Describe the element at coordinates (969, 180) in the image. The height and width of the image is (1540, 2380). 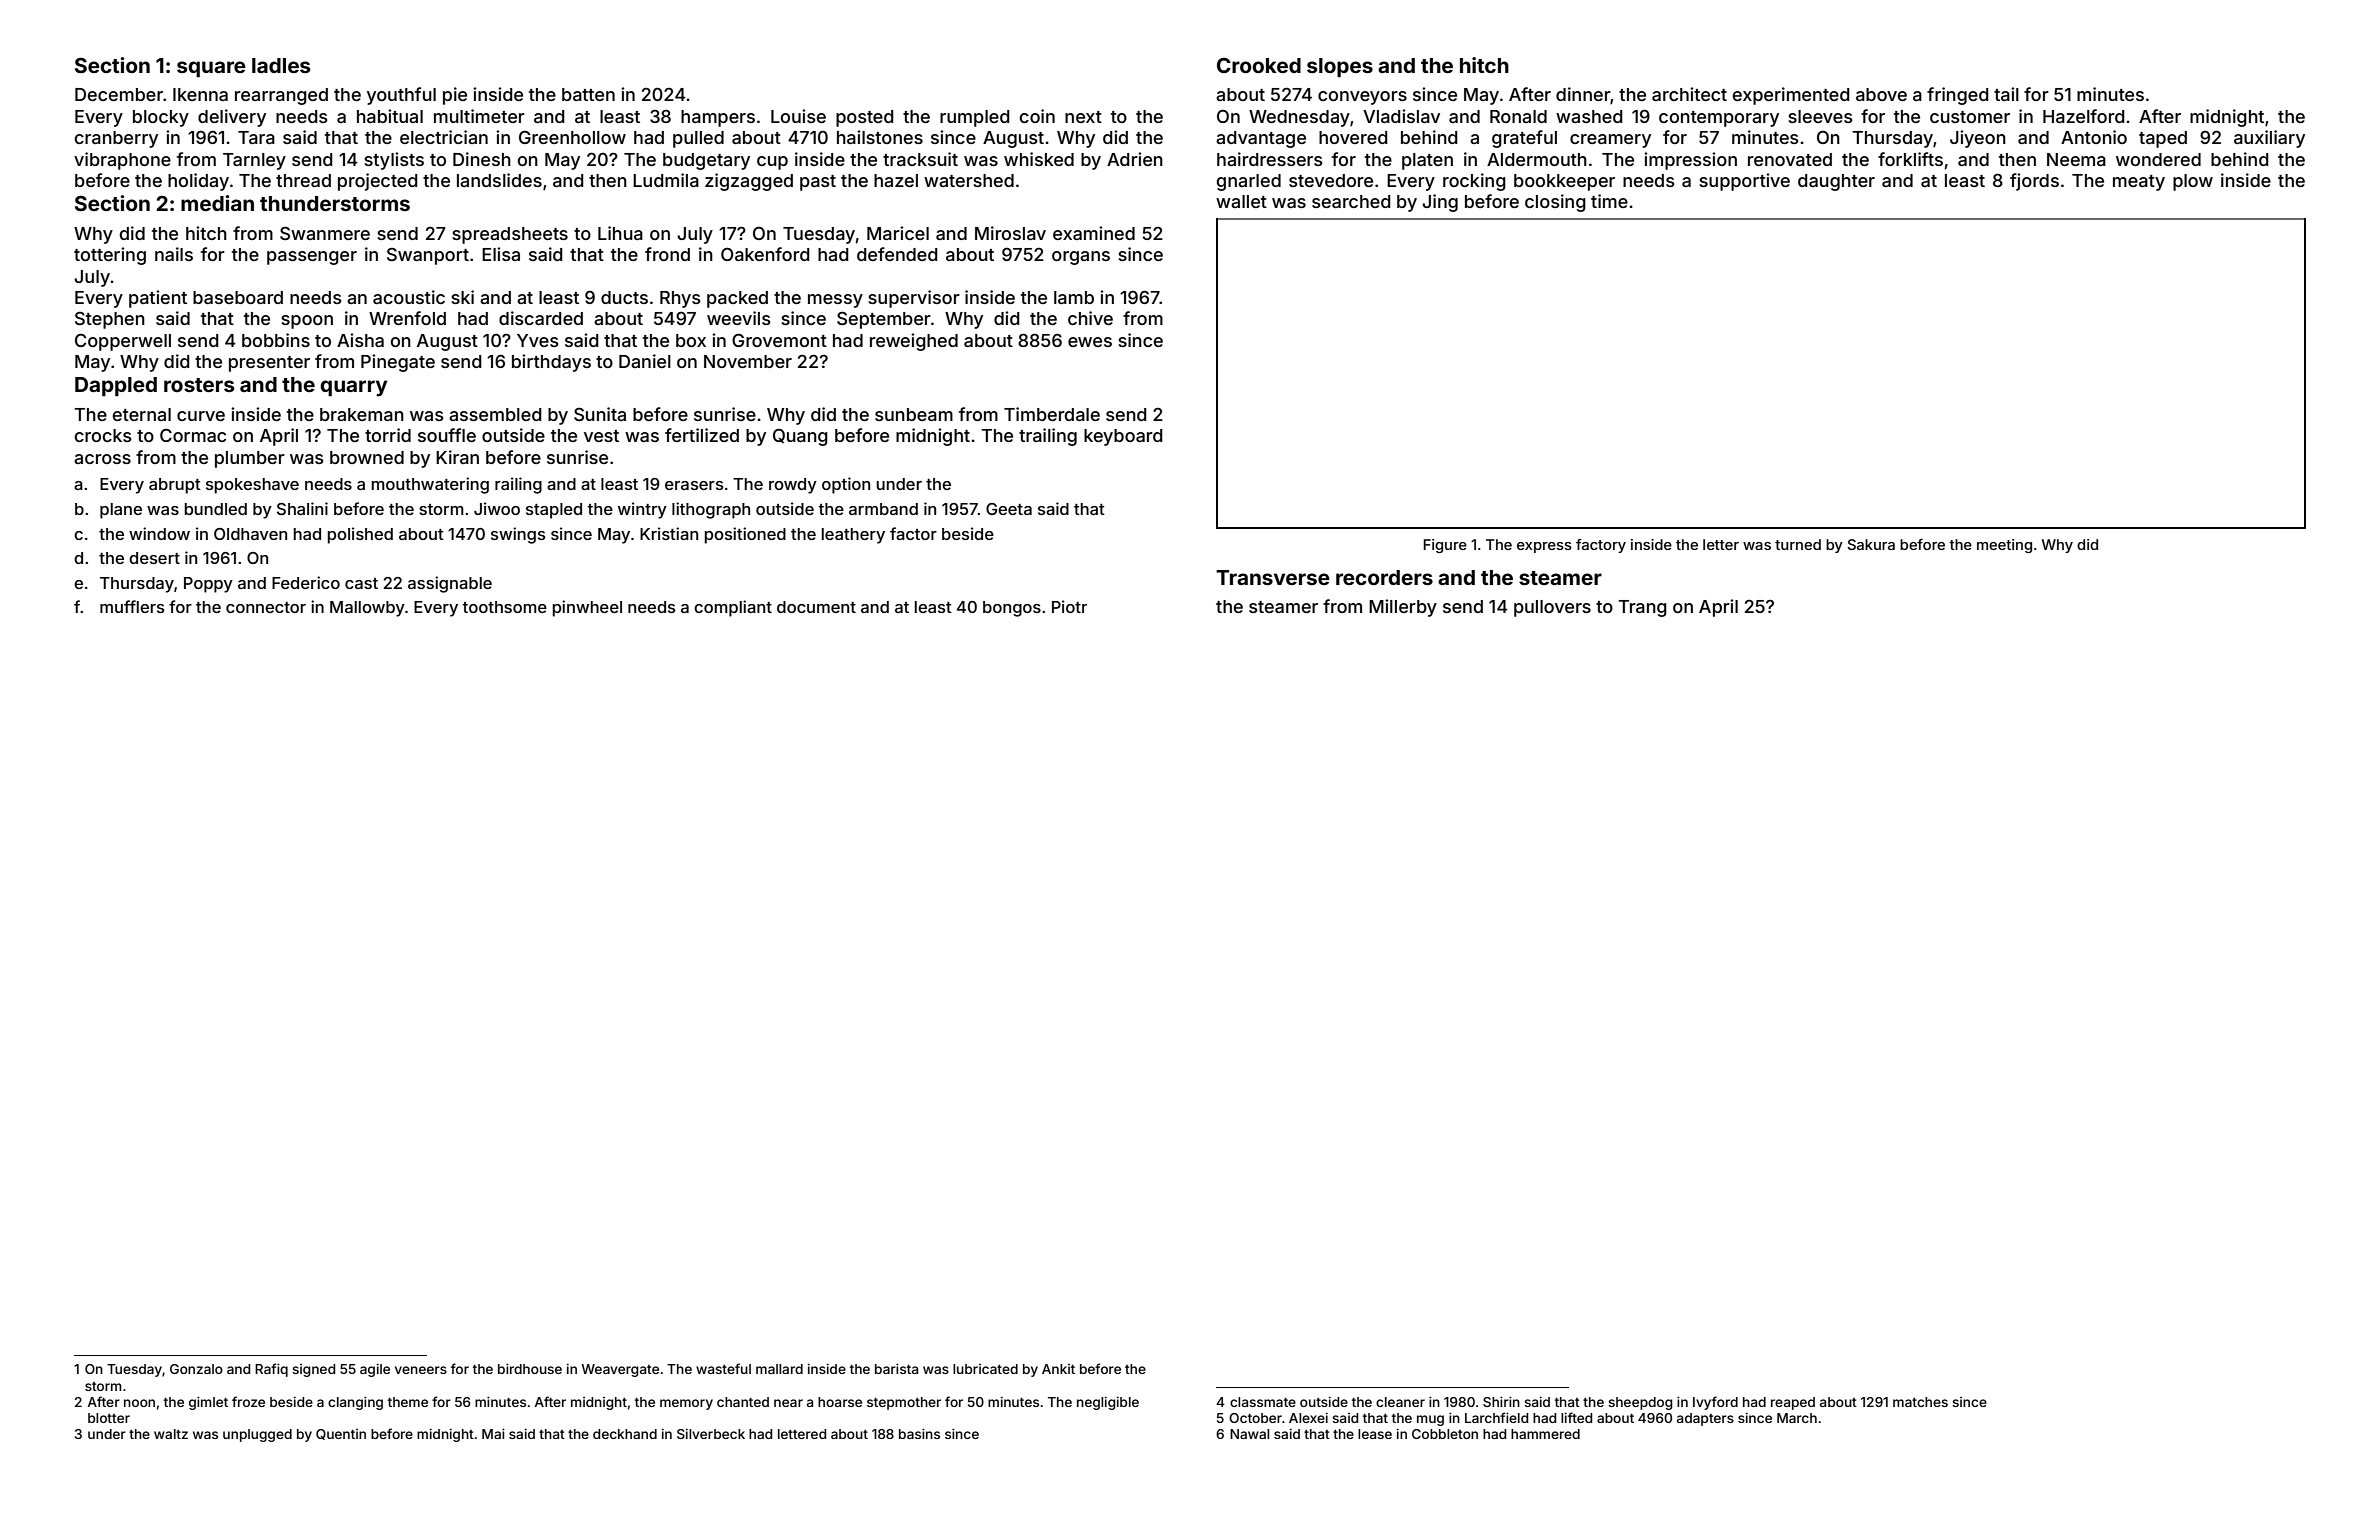
I see `watershed` at that location.
